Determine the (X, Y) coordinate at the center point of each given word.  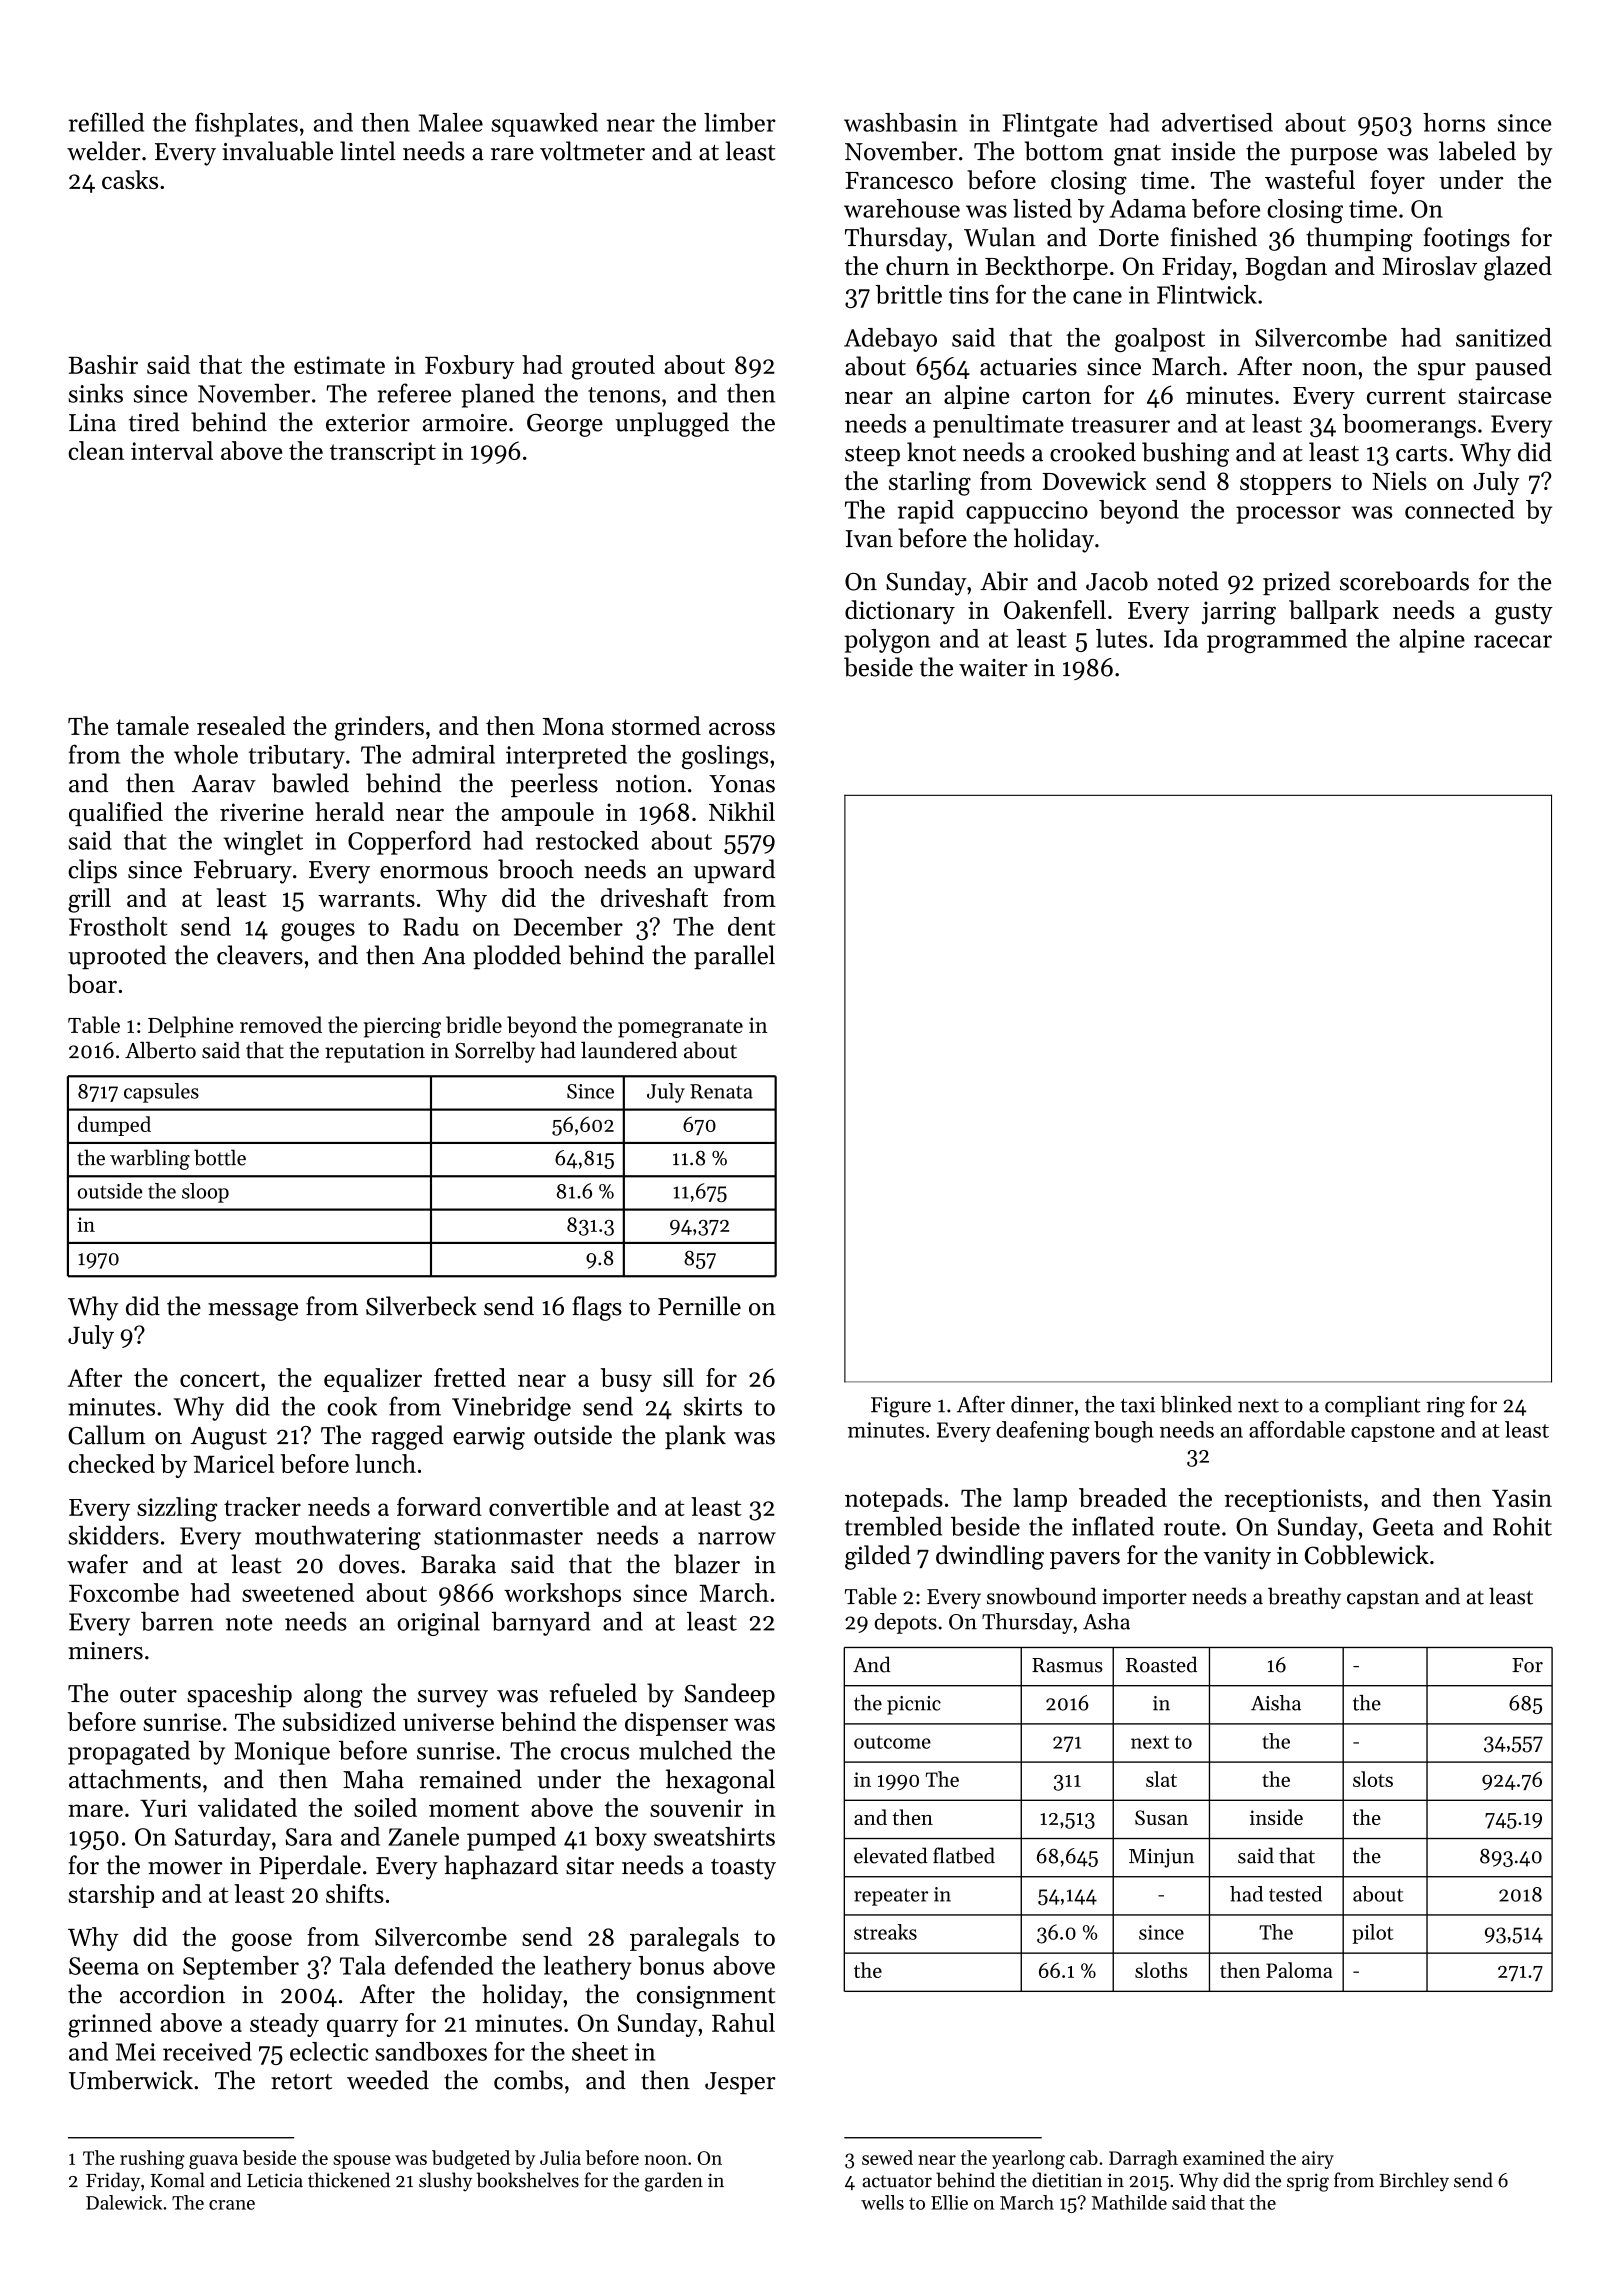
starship (111, 1896)
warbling (150, 1159)
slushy (445, 2181)
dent (752, 926)
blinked (1196, 1404)
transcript (383, 453)
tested (1295, 1894)
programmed (1277, 641)
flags (597, 1308)
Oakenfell (1055, 609)
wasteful (1310, 179)
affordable (1297, 1429)
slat (1161, 1779)
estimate (339, 365)
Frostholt (118, 926)
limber (740, 122)
